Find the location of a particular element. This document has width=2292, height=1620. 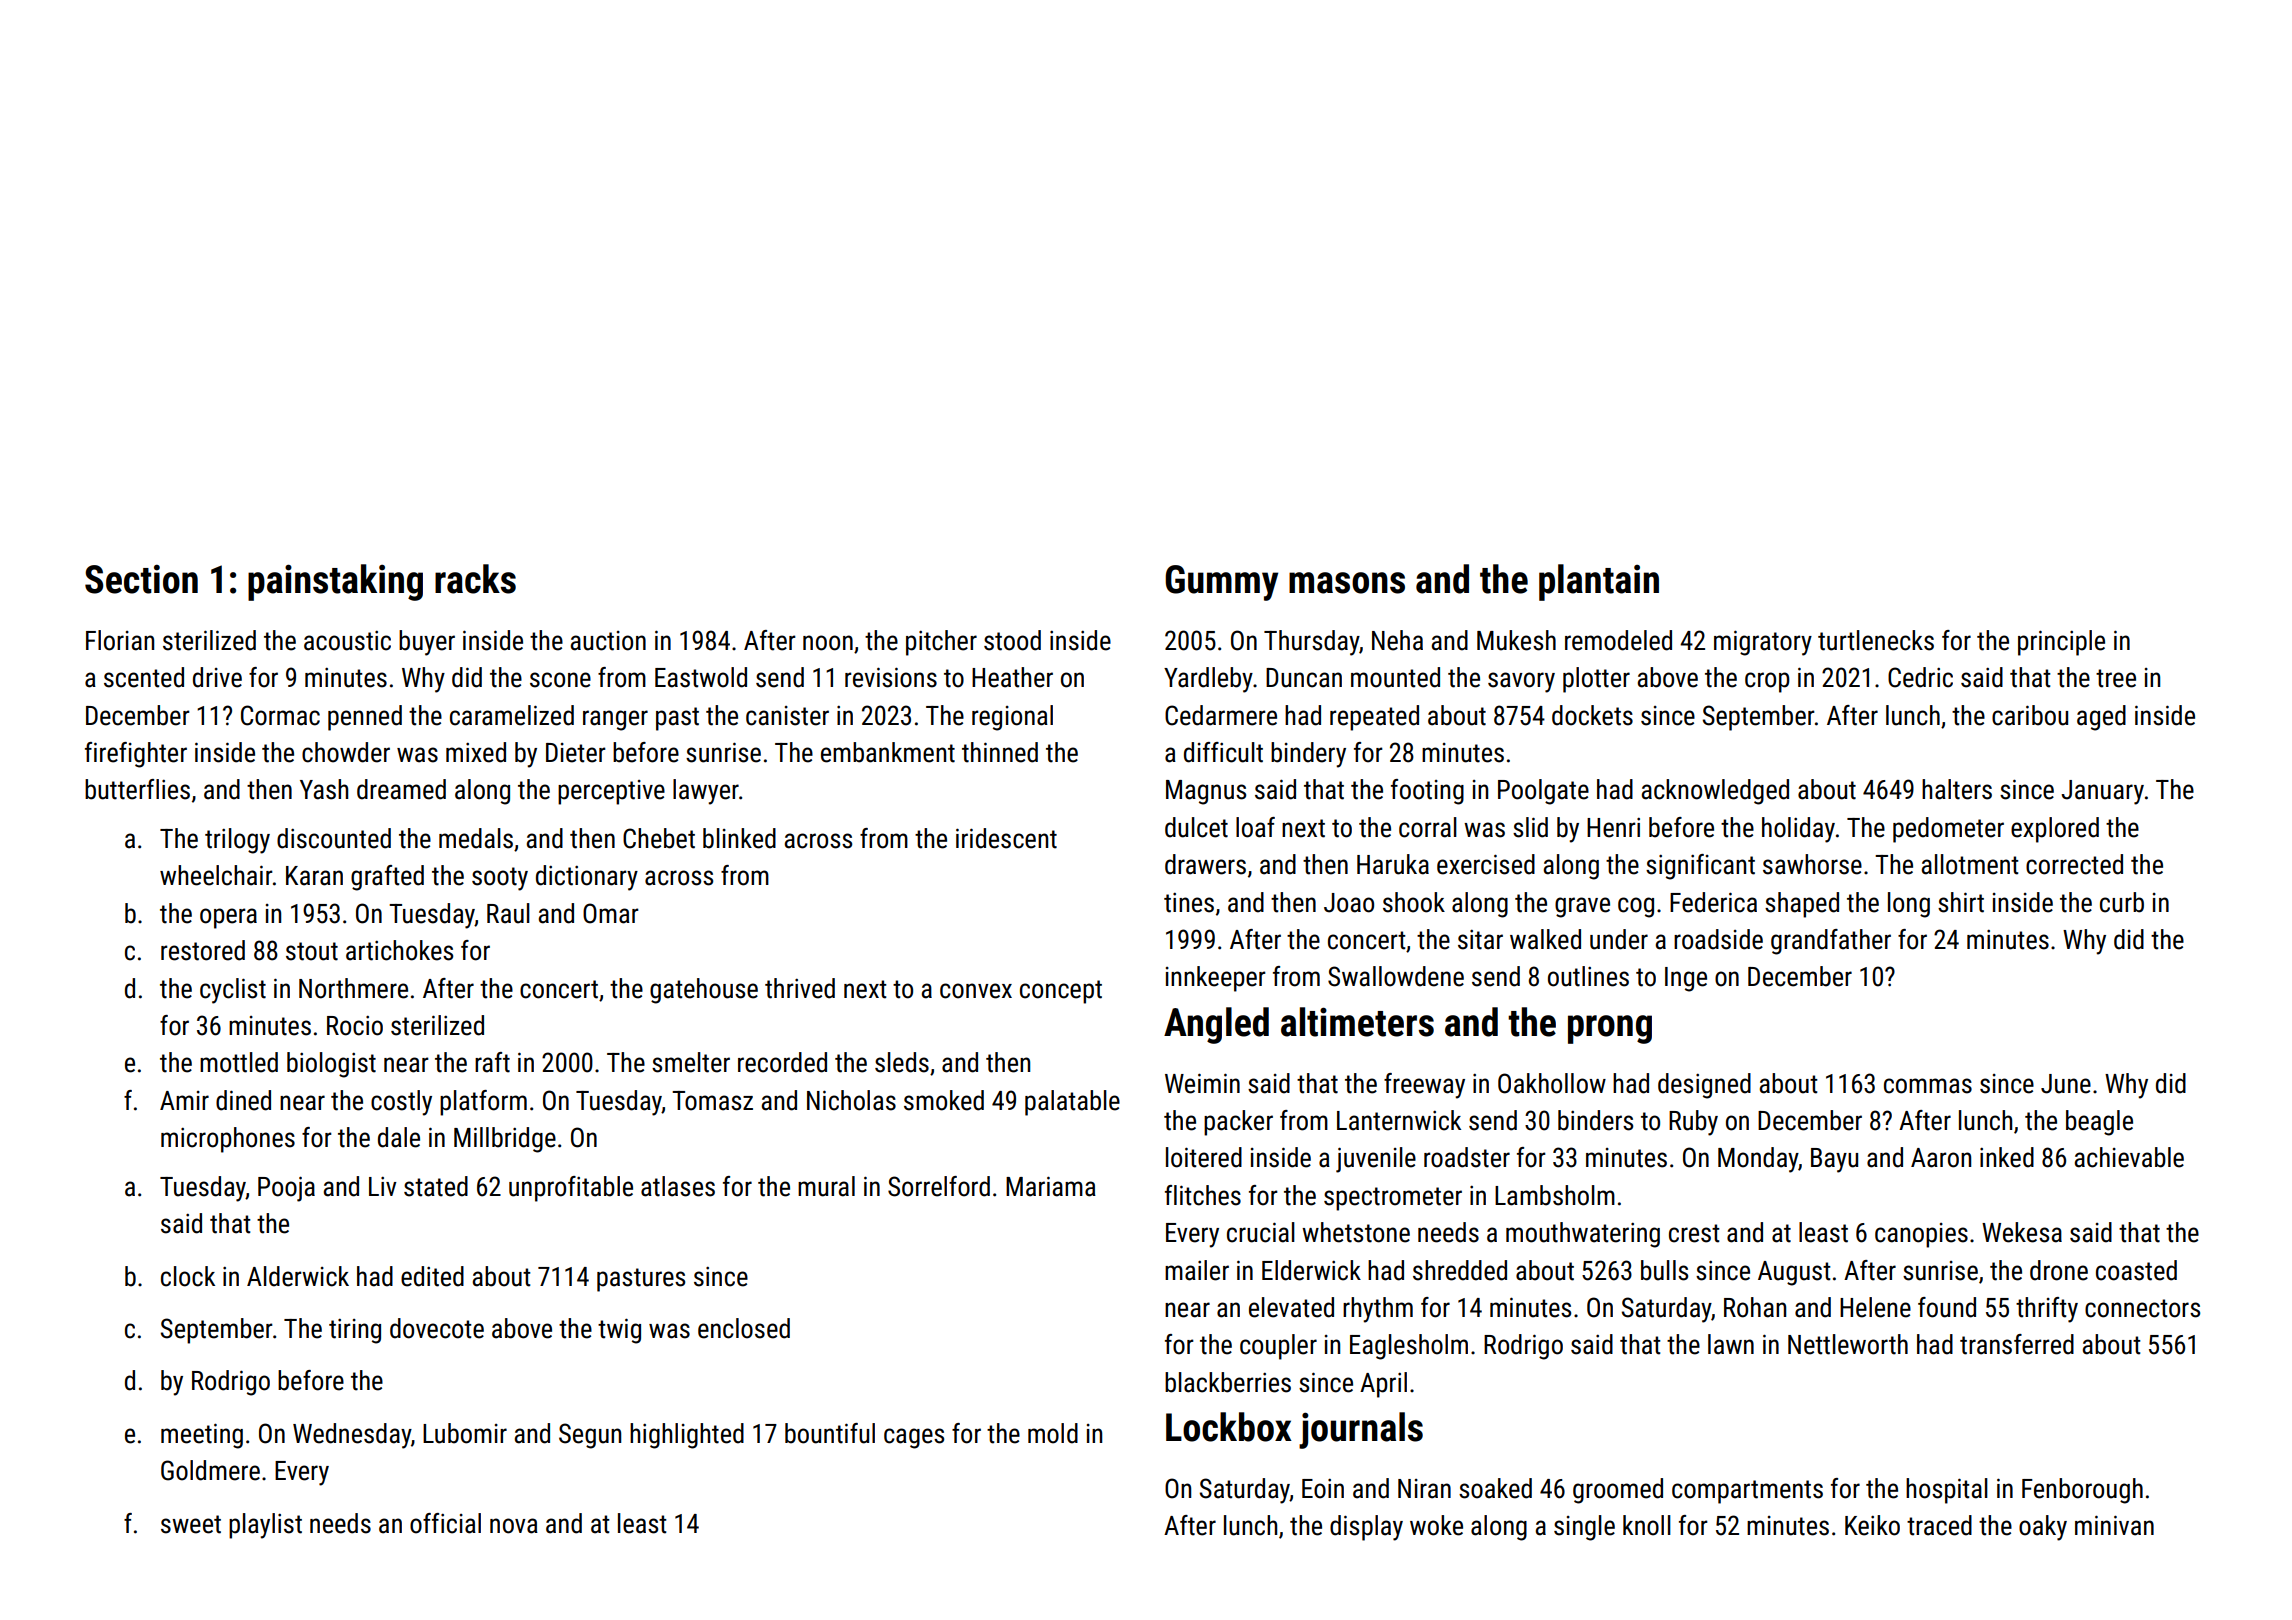

Eoin is located at coordinates (1323, 1489).
